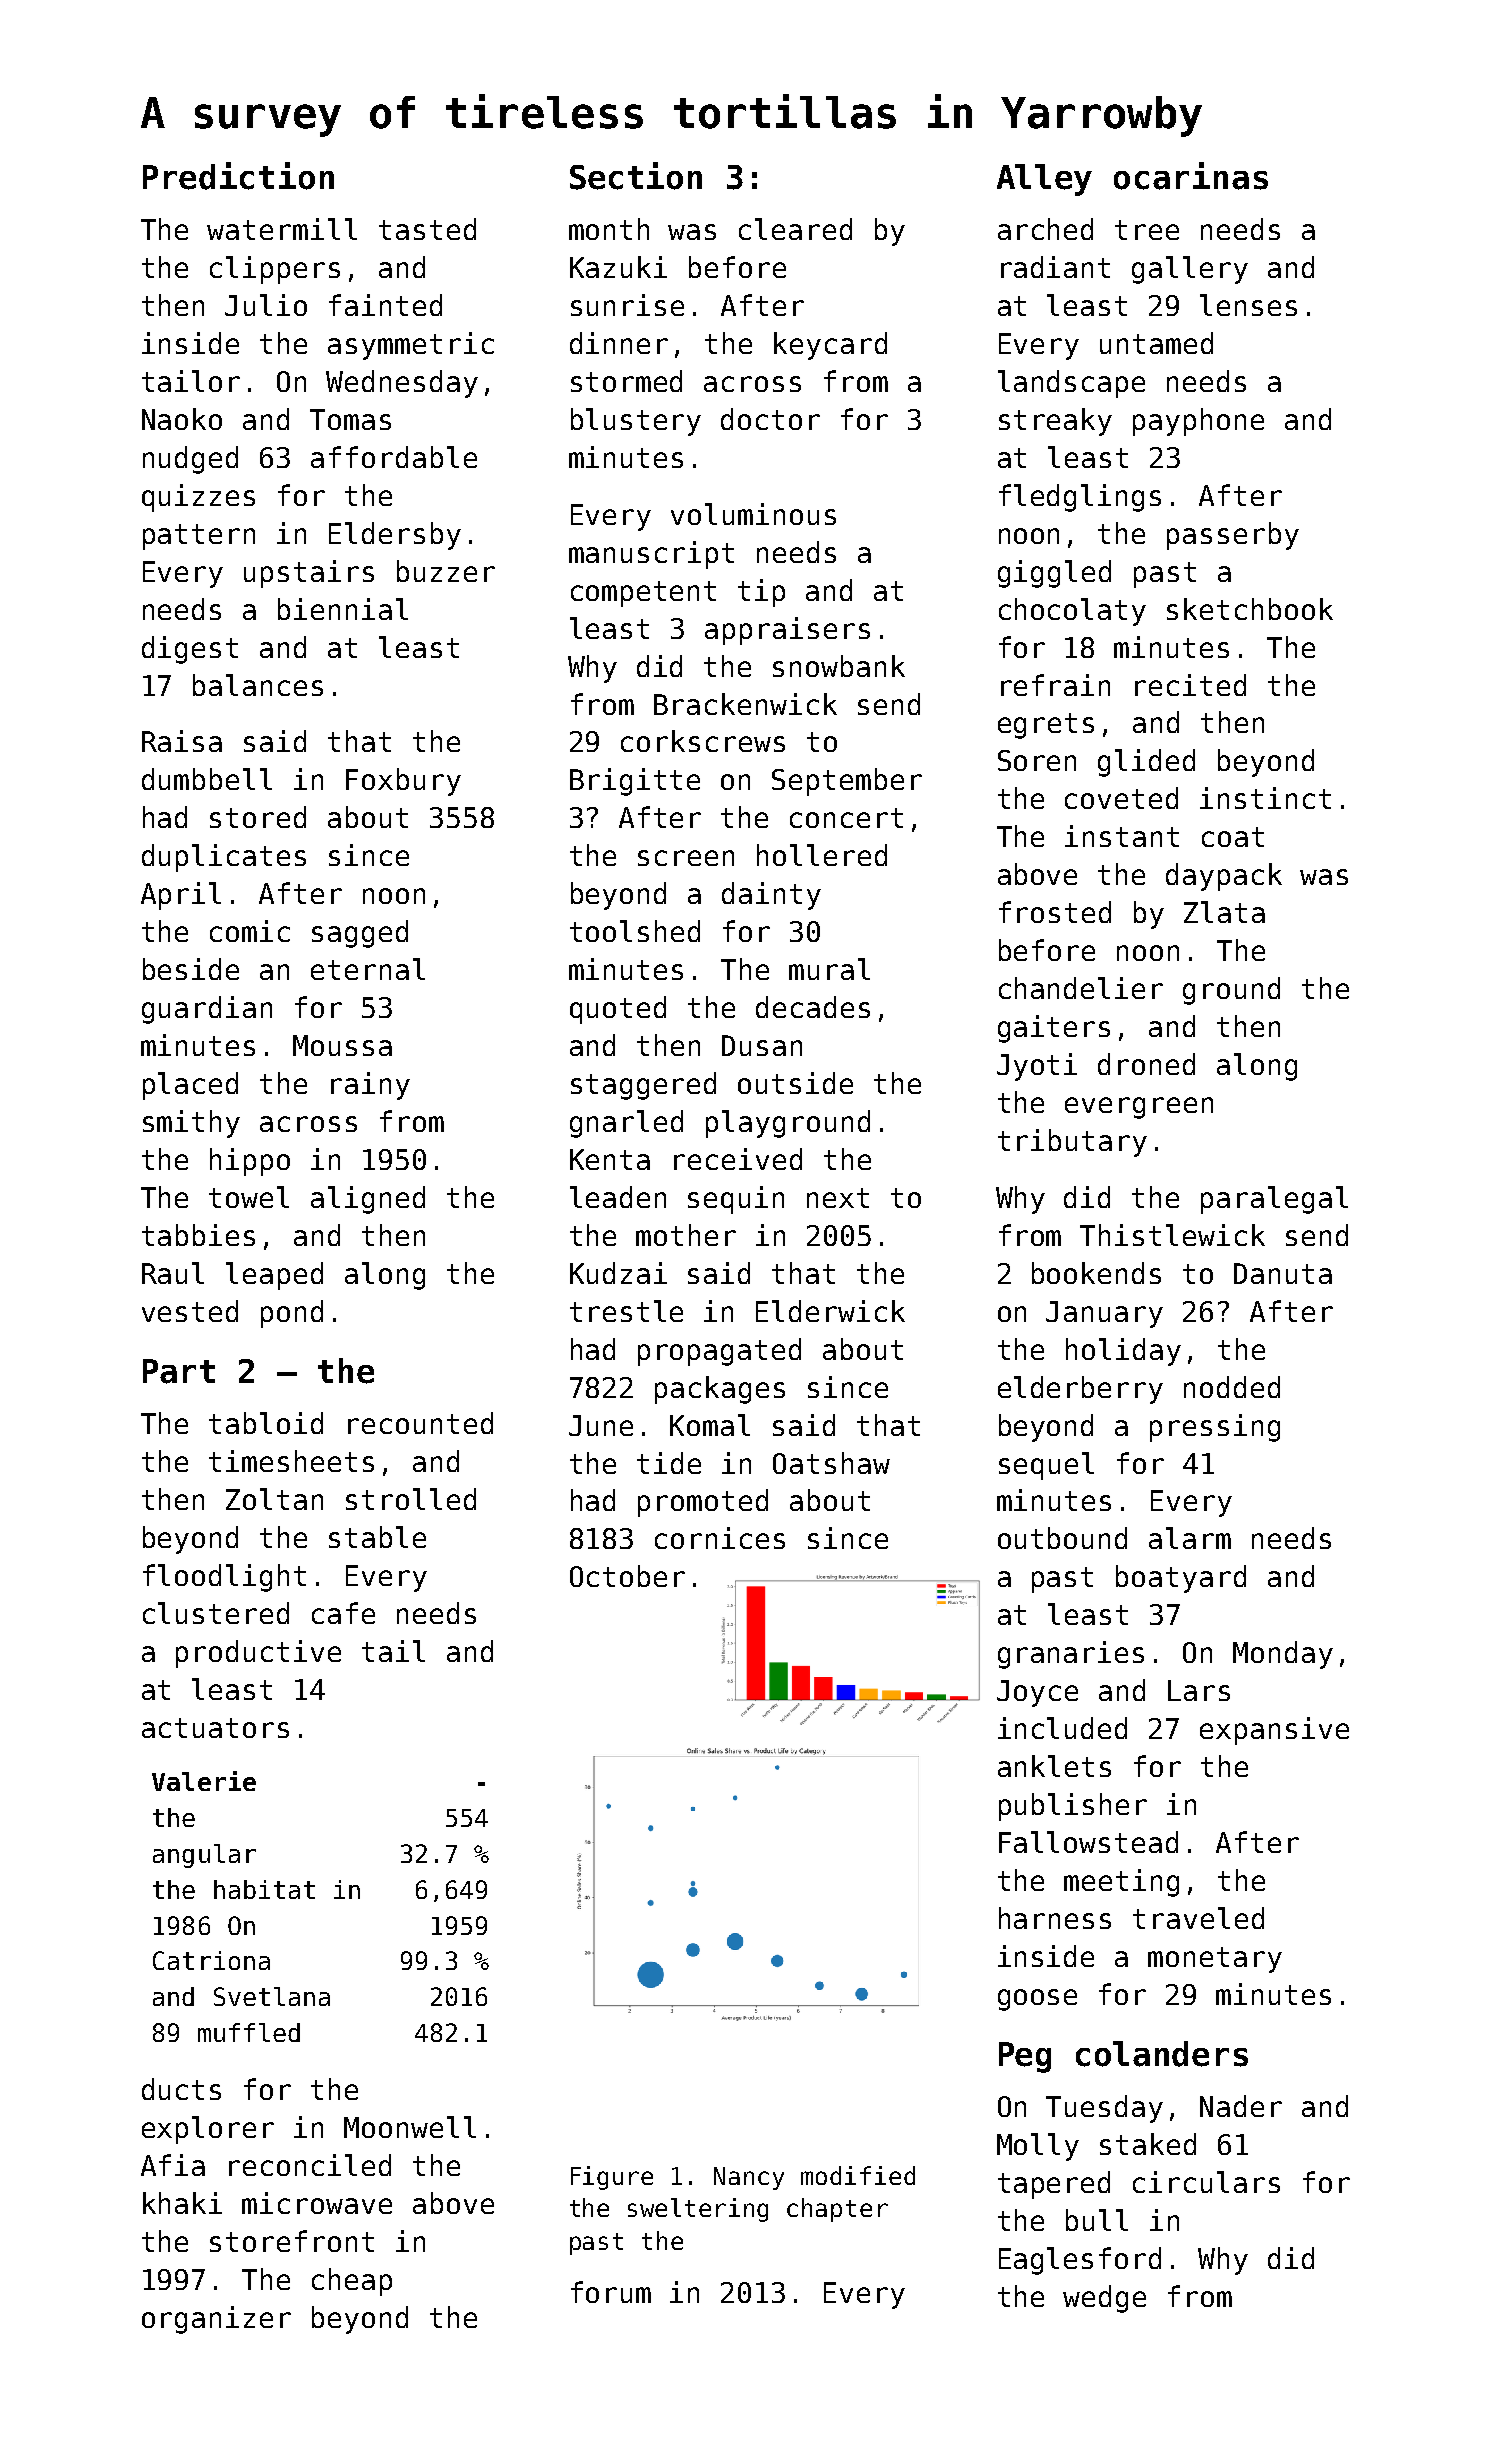 This screenshot has height=2464, width=1496. Describe the element at coordinates (611, 2292) in the screenshot. I see `forum` at that location.
